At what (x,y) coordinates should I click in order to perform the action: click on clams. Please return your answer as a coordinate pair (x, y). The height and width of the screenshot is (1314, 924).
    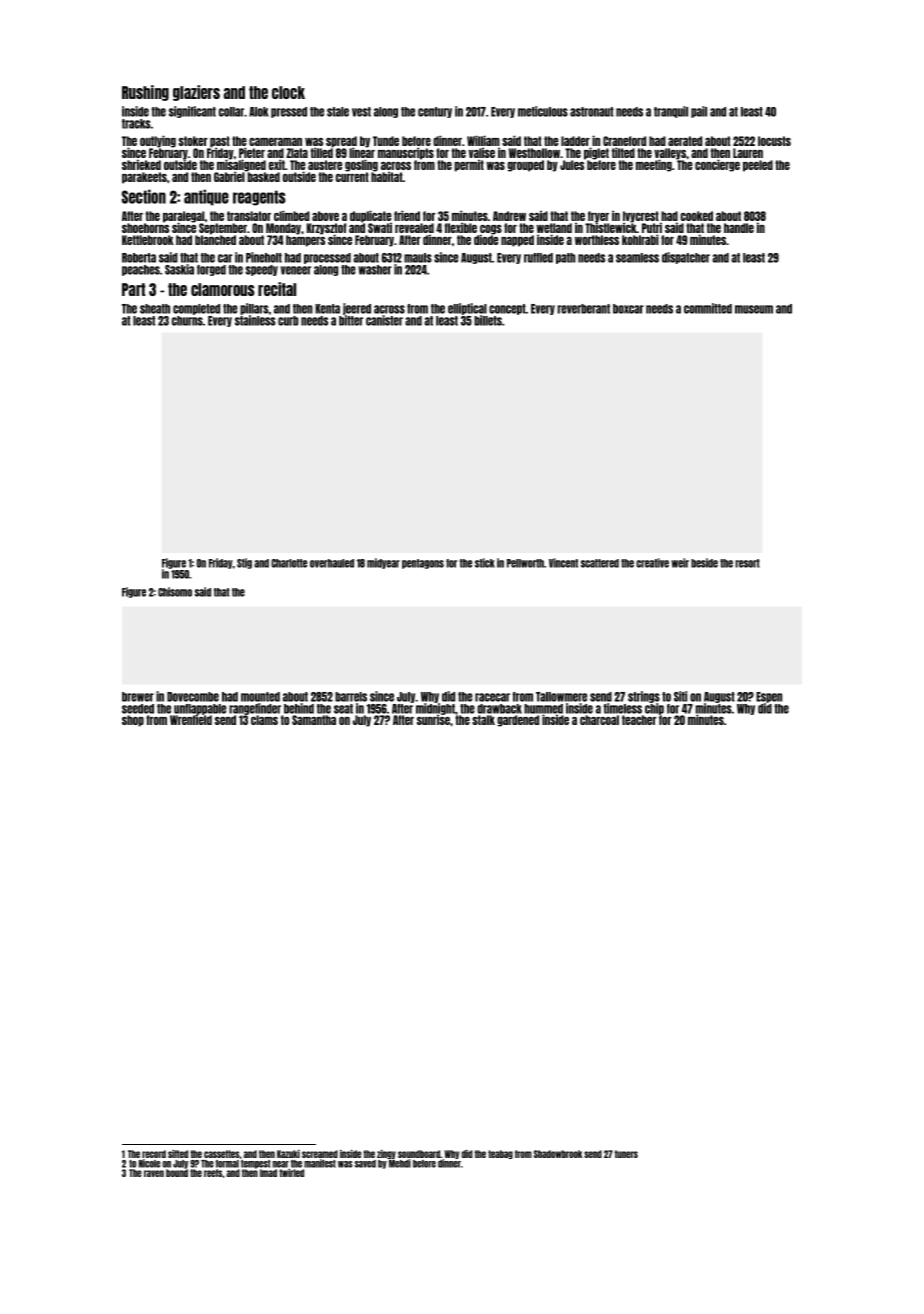
    Looking at the image, I should click on (264, 720).
